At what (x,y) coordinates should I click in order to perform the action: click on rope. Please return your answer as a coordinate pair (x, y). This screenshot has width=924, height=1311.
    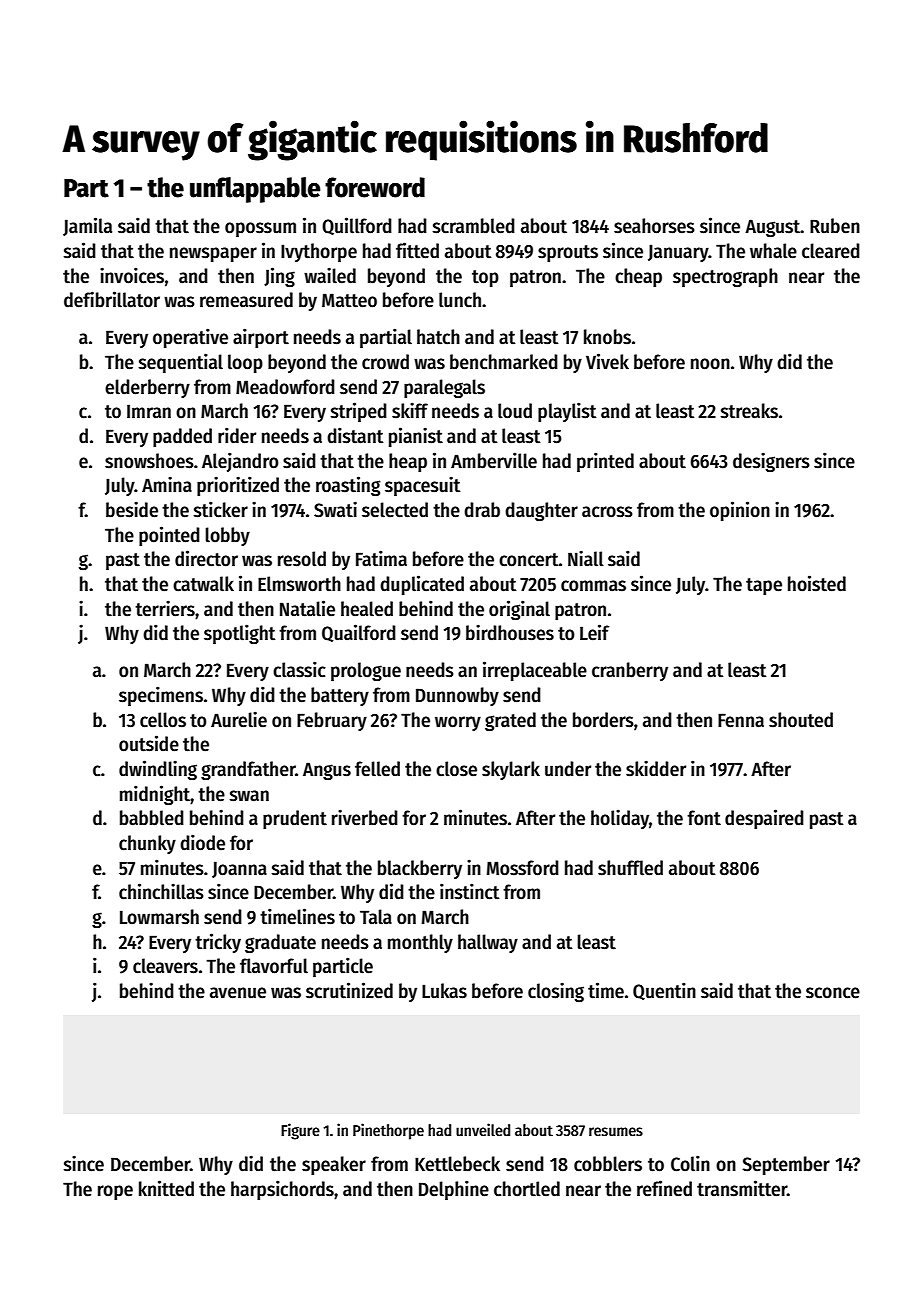
    Looking at the image, I should click on (115, 1192).
